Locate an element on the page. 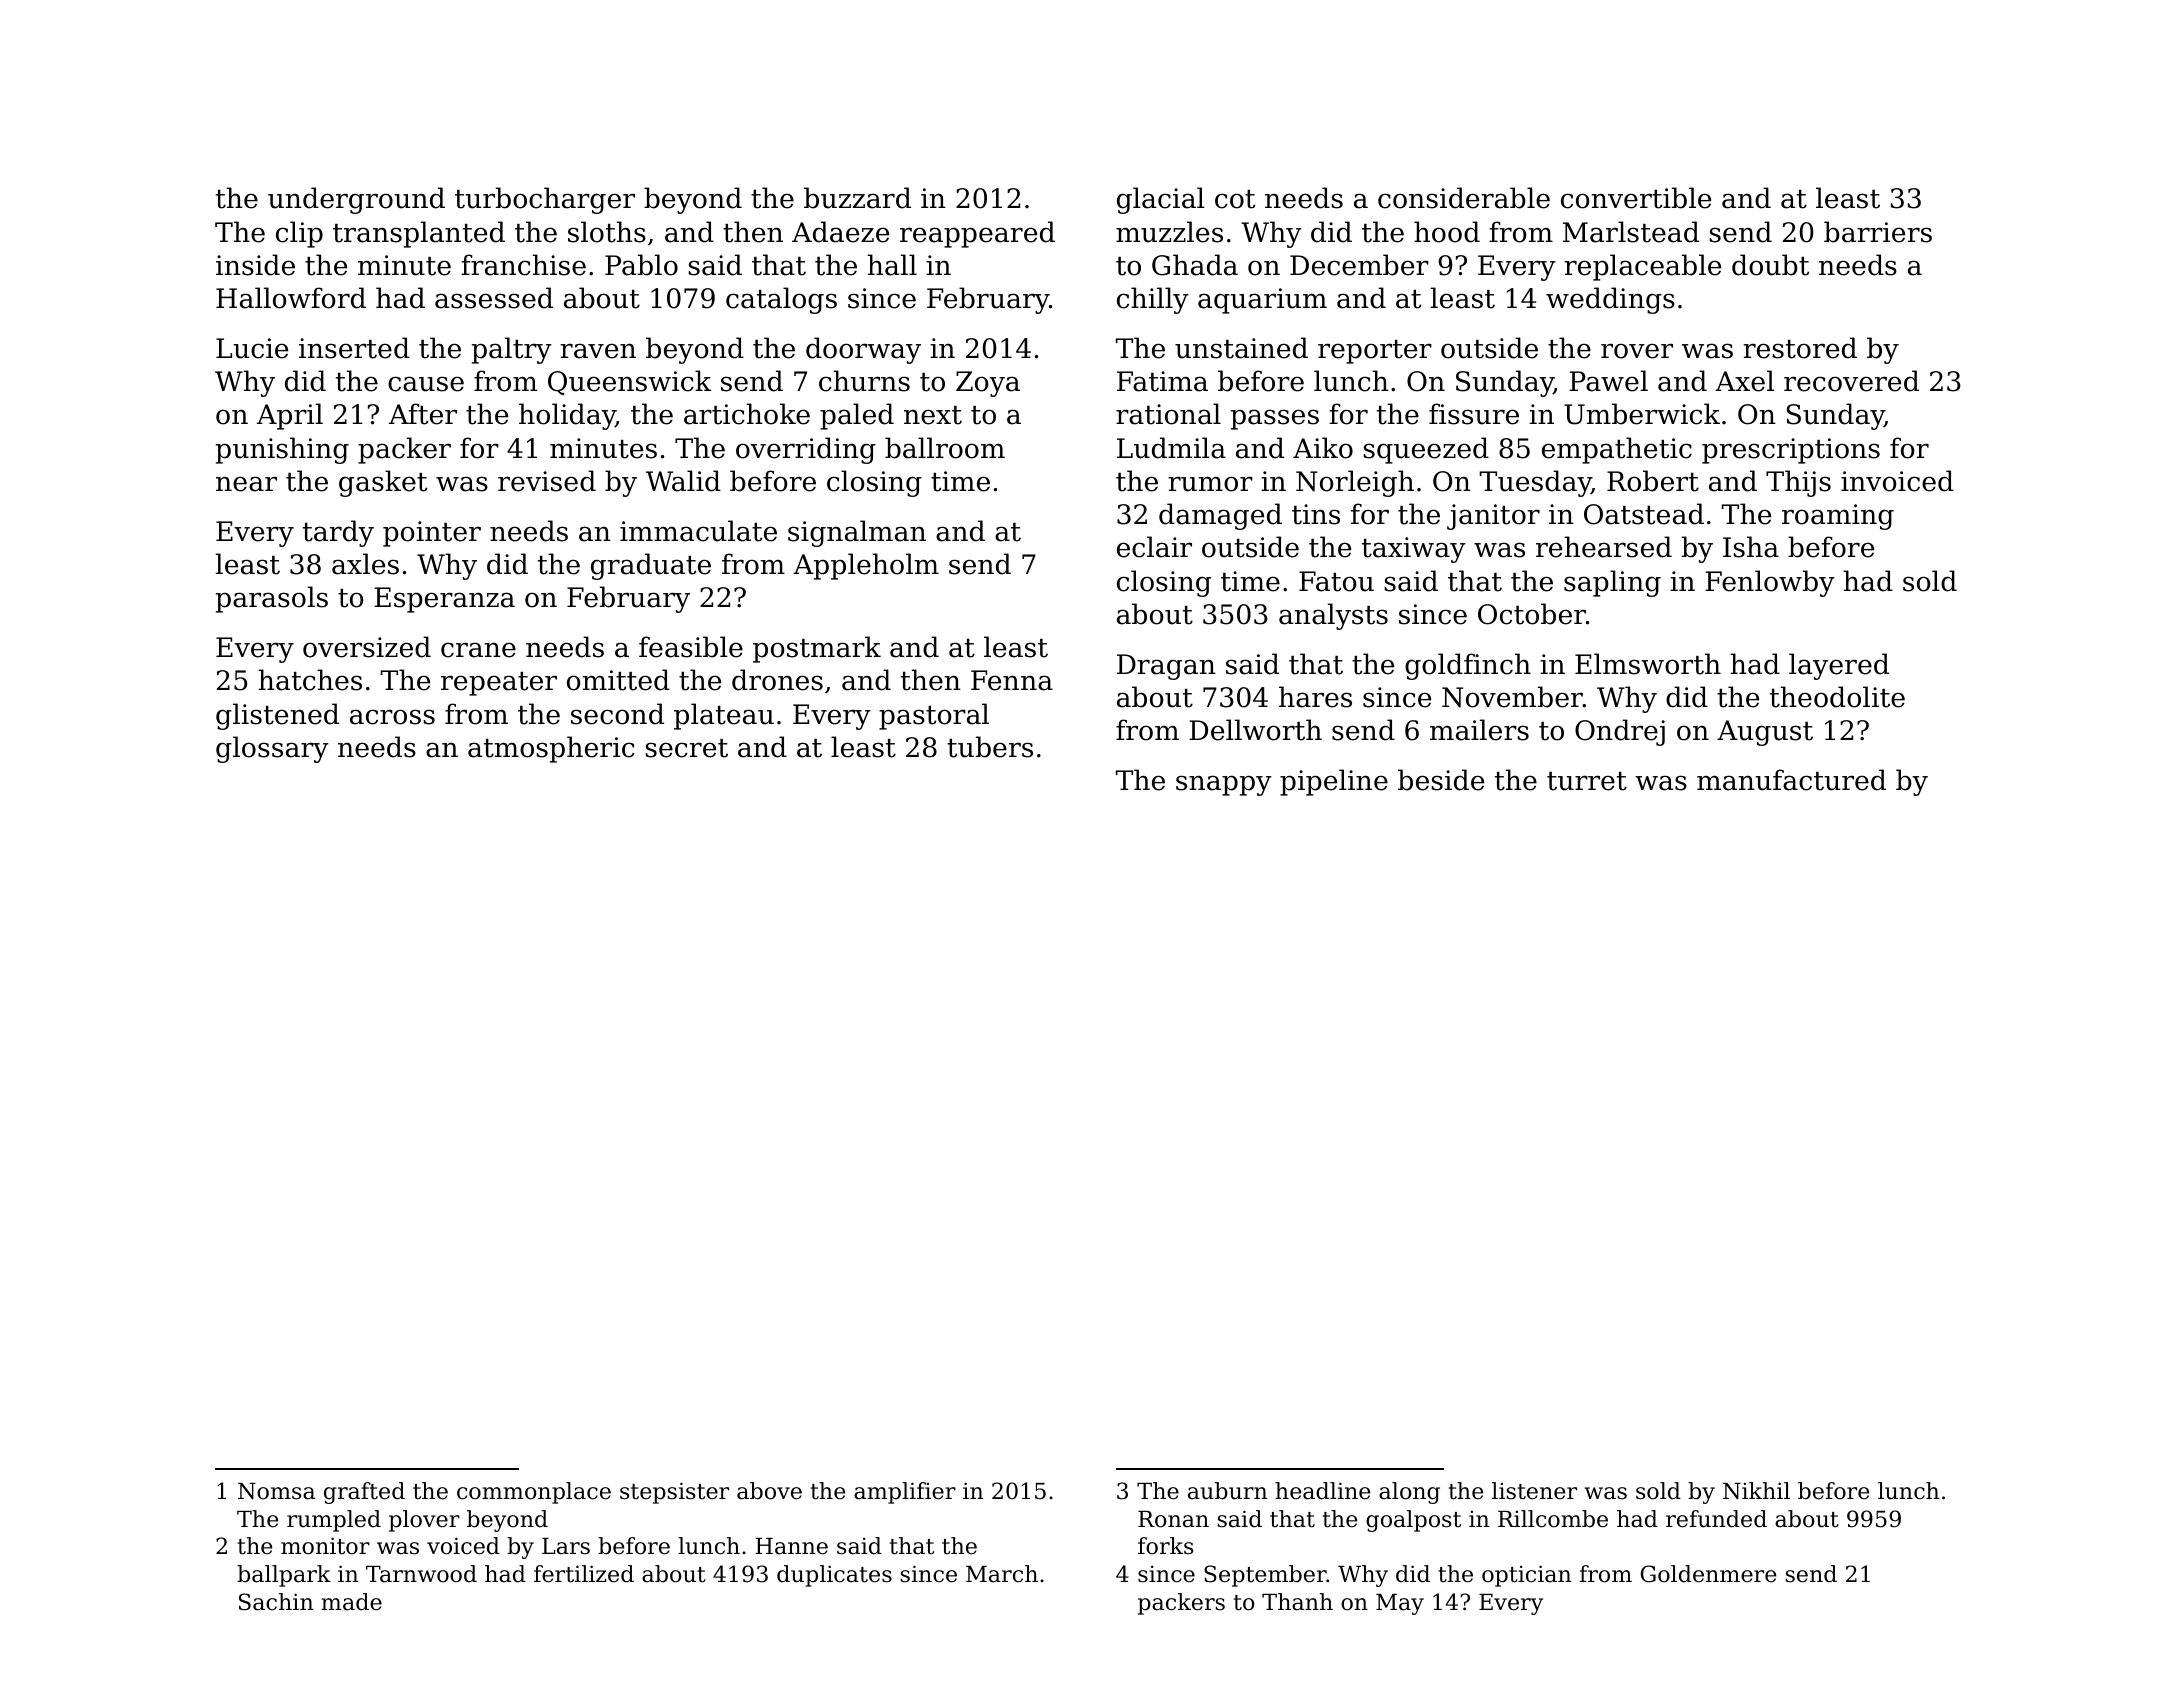 The width and height of the image is (2178, 1683). buzzard is located at coordinates (857, 198).
